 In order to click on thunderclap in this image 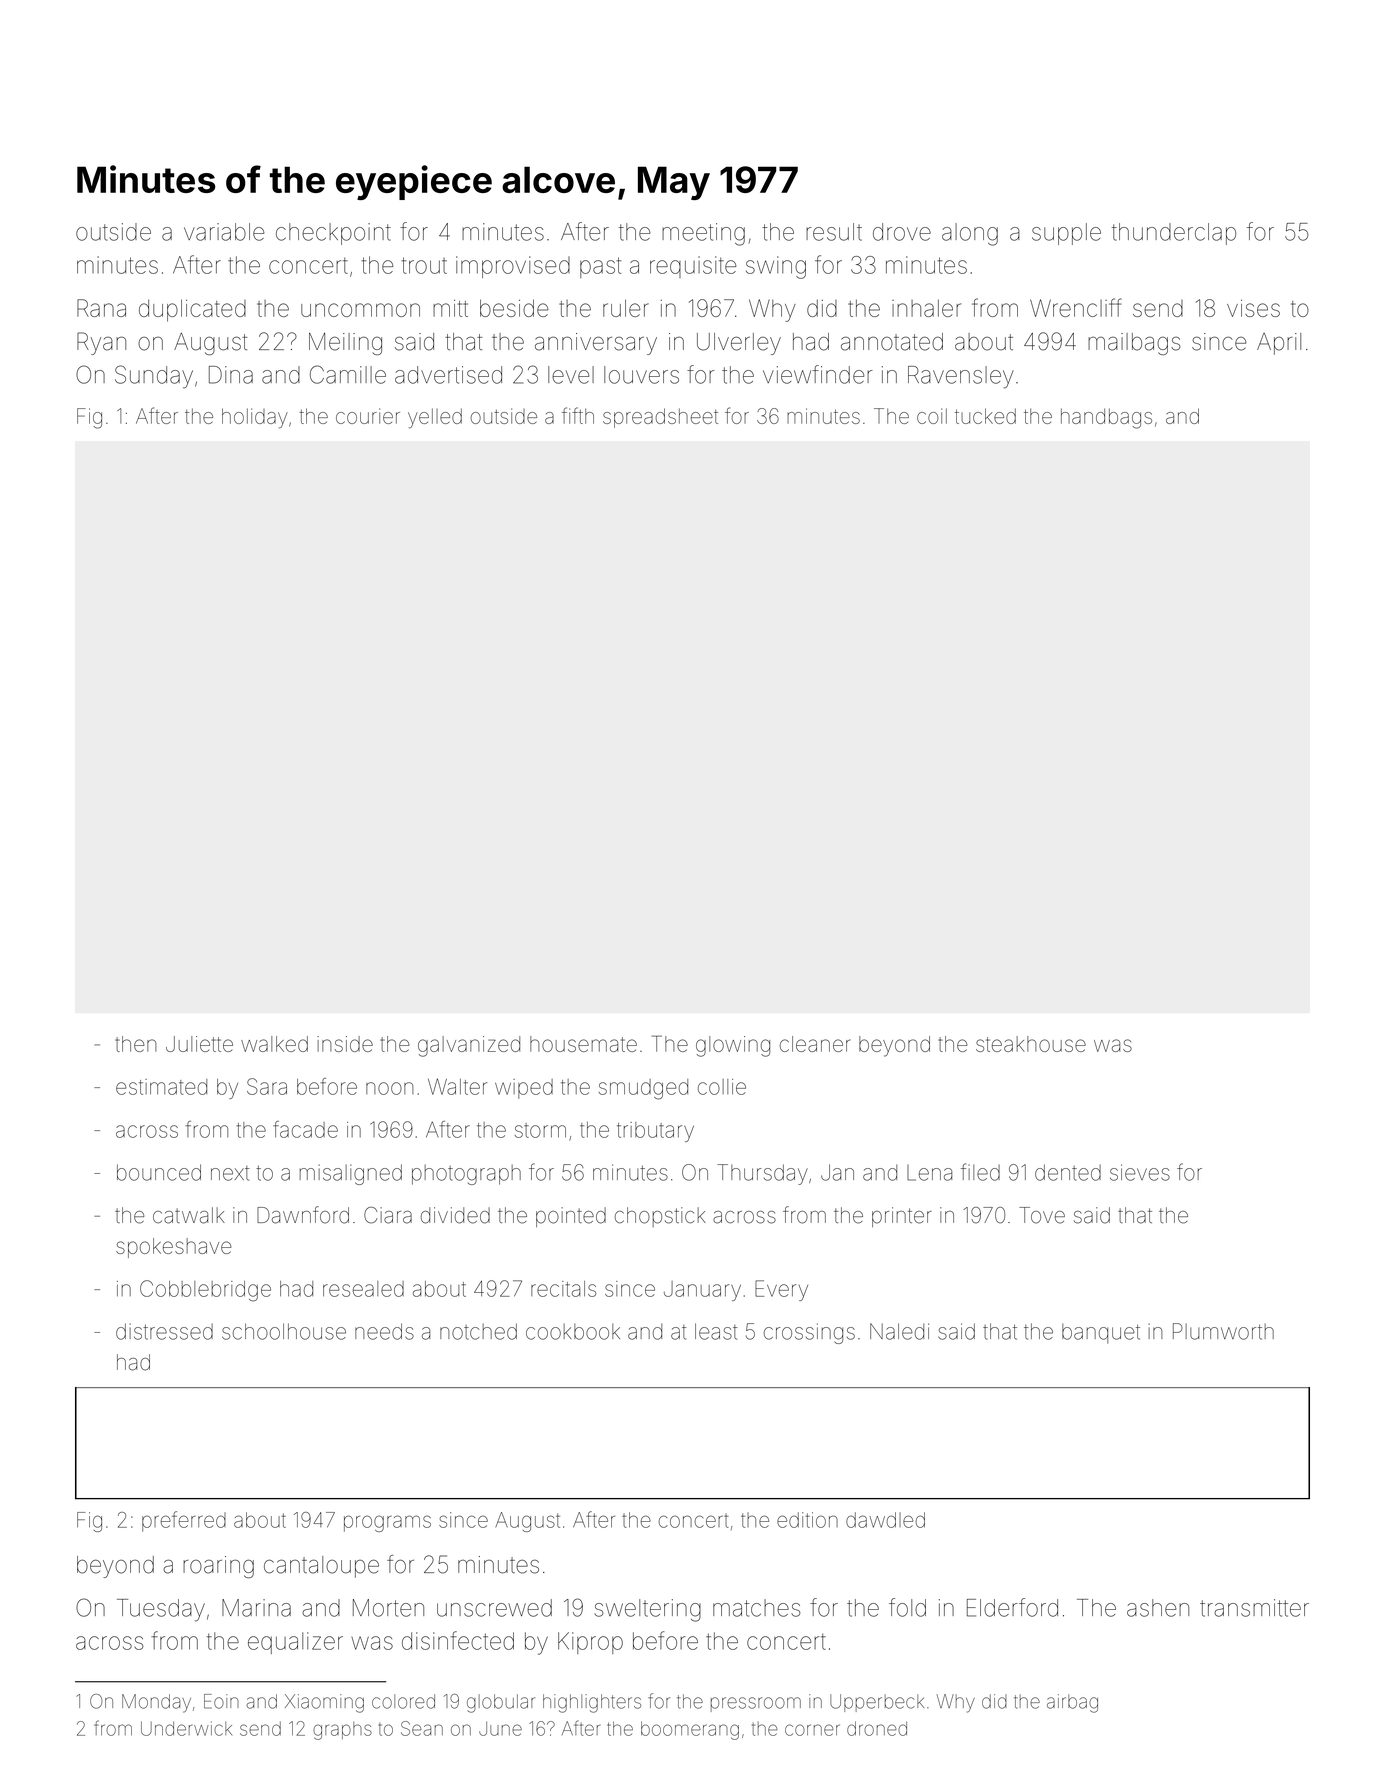, I will do `click(1174, 234)`.
